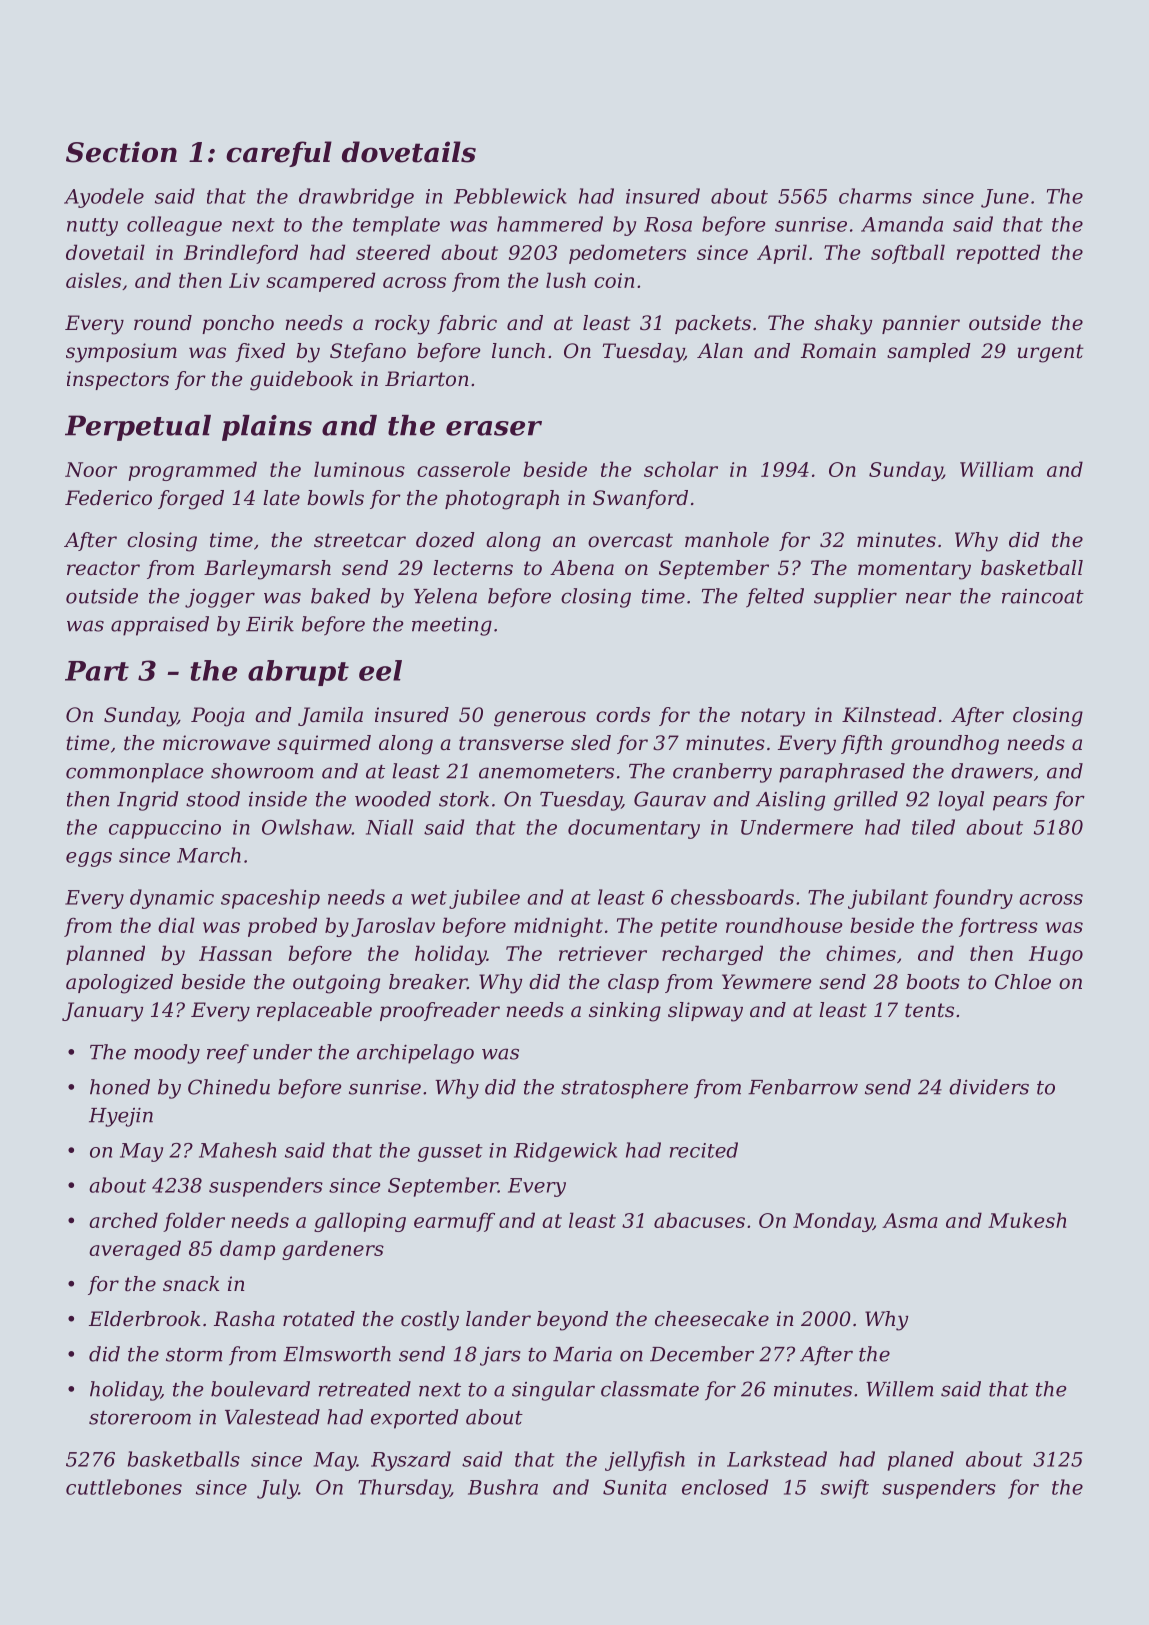 Image resolution: width=1149 pixels, height=1625 pixels. I want to click on enclosed, so click(725, 1487).
